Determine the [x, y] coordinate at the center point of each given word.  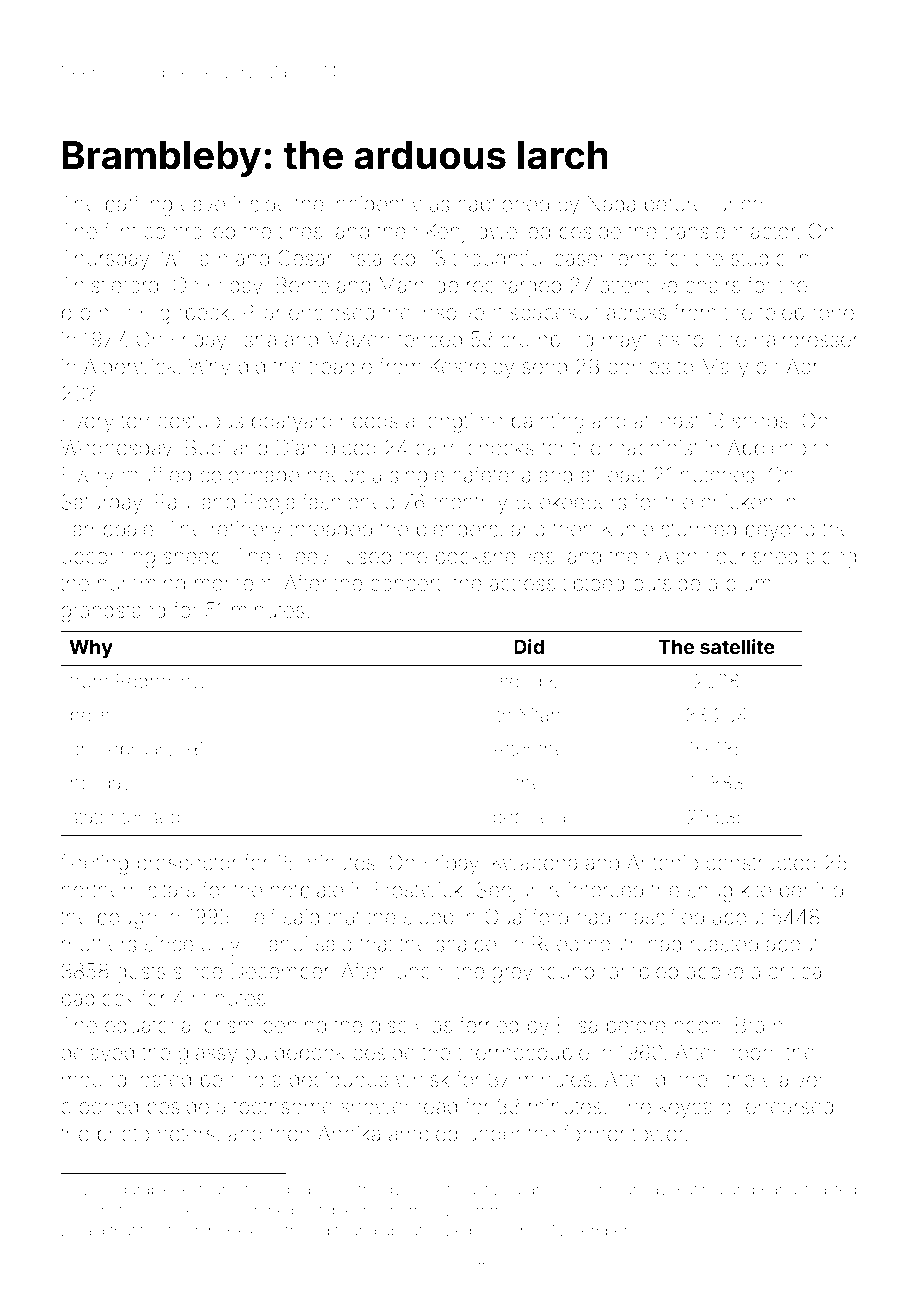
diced [350, 448]
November [590, 1230]
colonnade [249, 475]
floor [183, 1230]
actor [773, 231]
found [355, 1230]
